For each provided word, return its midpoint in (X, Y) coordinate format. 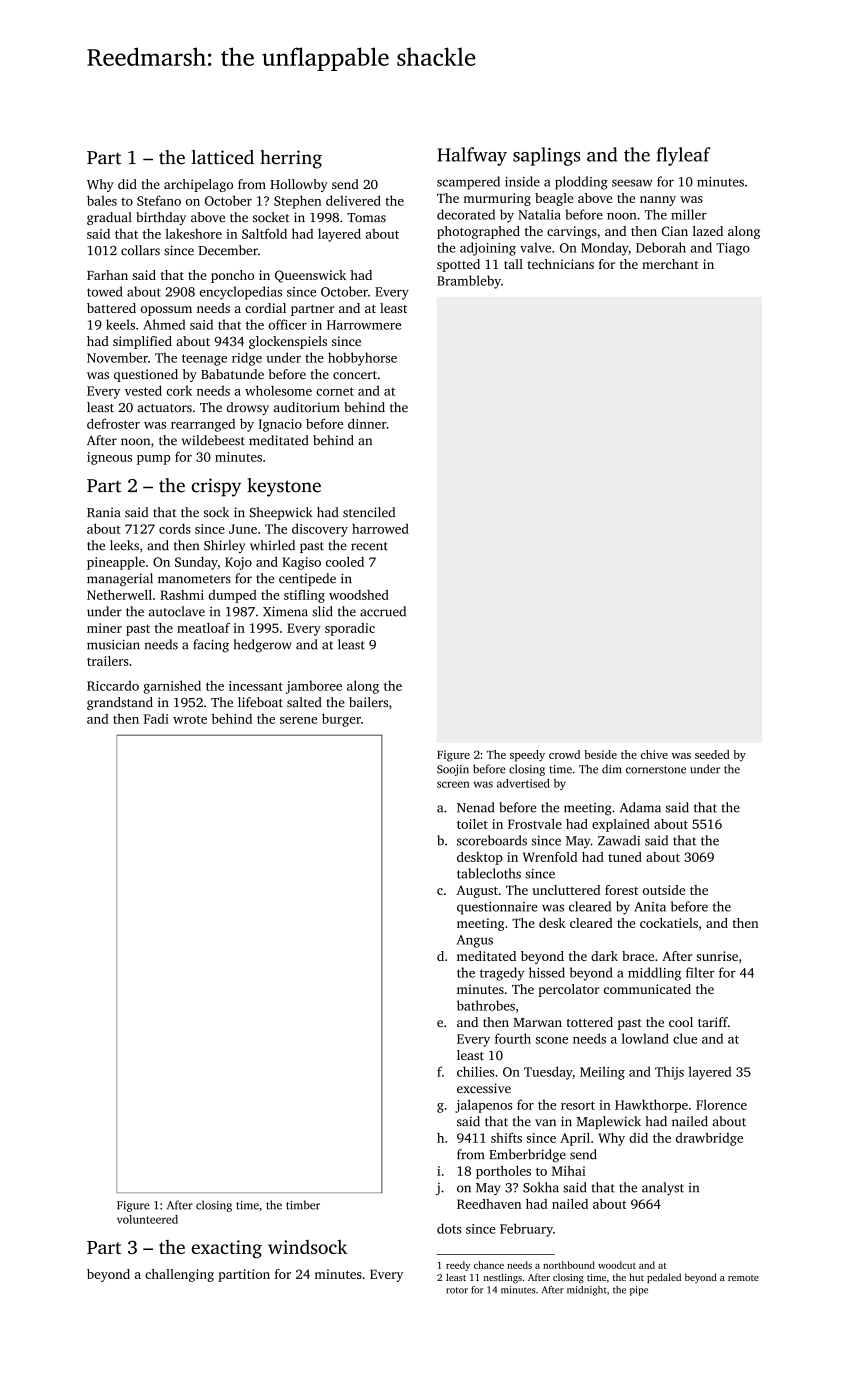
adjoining (488, 249)
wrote (190, 719)
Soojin (453, 770)
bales (102, 200)
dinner (367, 423)
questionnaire (497, 908)
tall (513, 264)
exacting (226, 1249)
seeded (712, 754)
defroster (113, 423)
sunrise (717, 956)
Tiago (733, 249)
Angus (475, 941)
